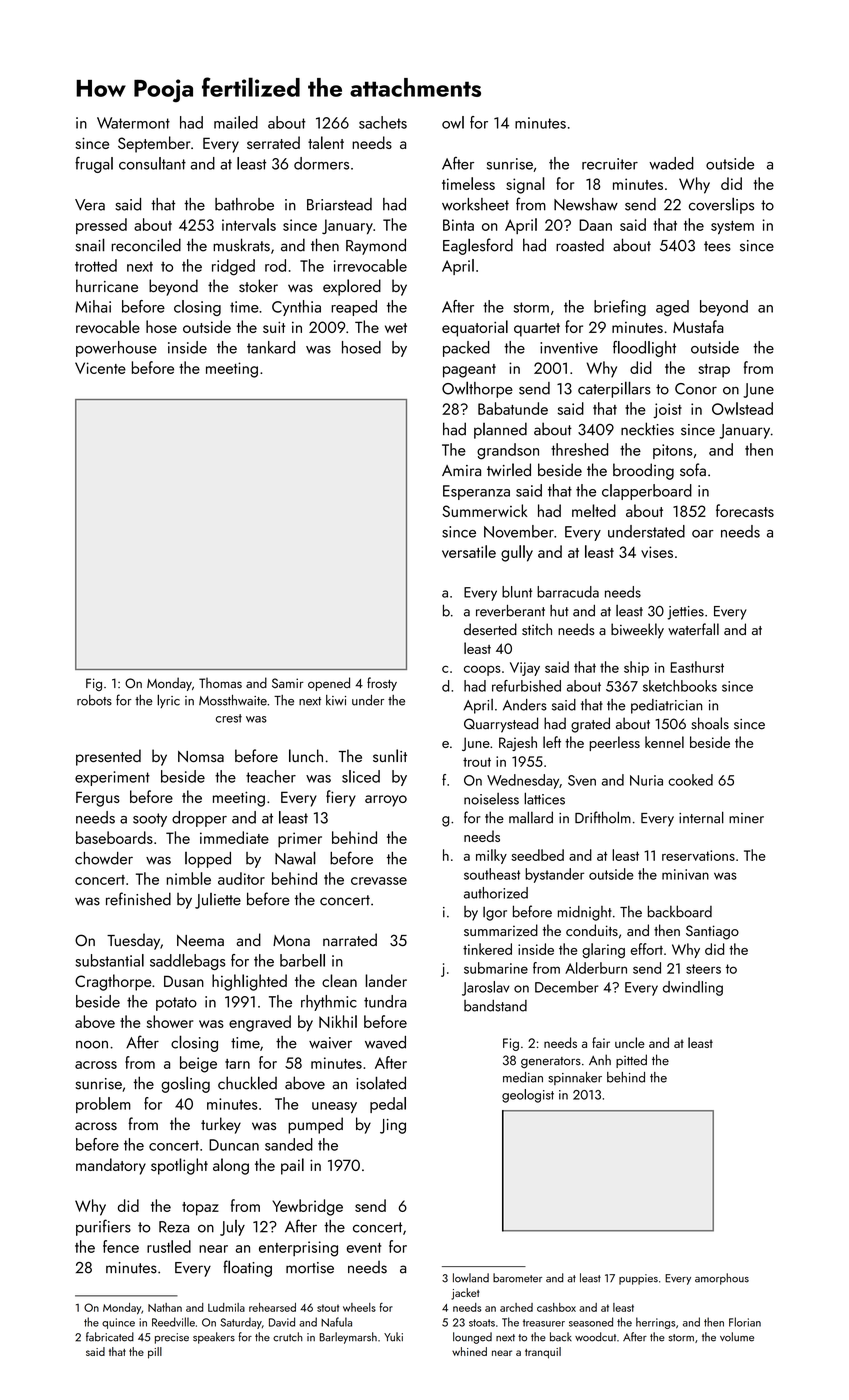 The height and width of the screenshot is (1400, 849). I want to click on internal, so click(701, 817).
